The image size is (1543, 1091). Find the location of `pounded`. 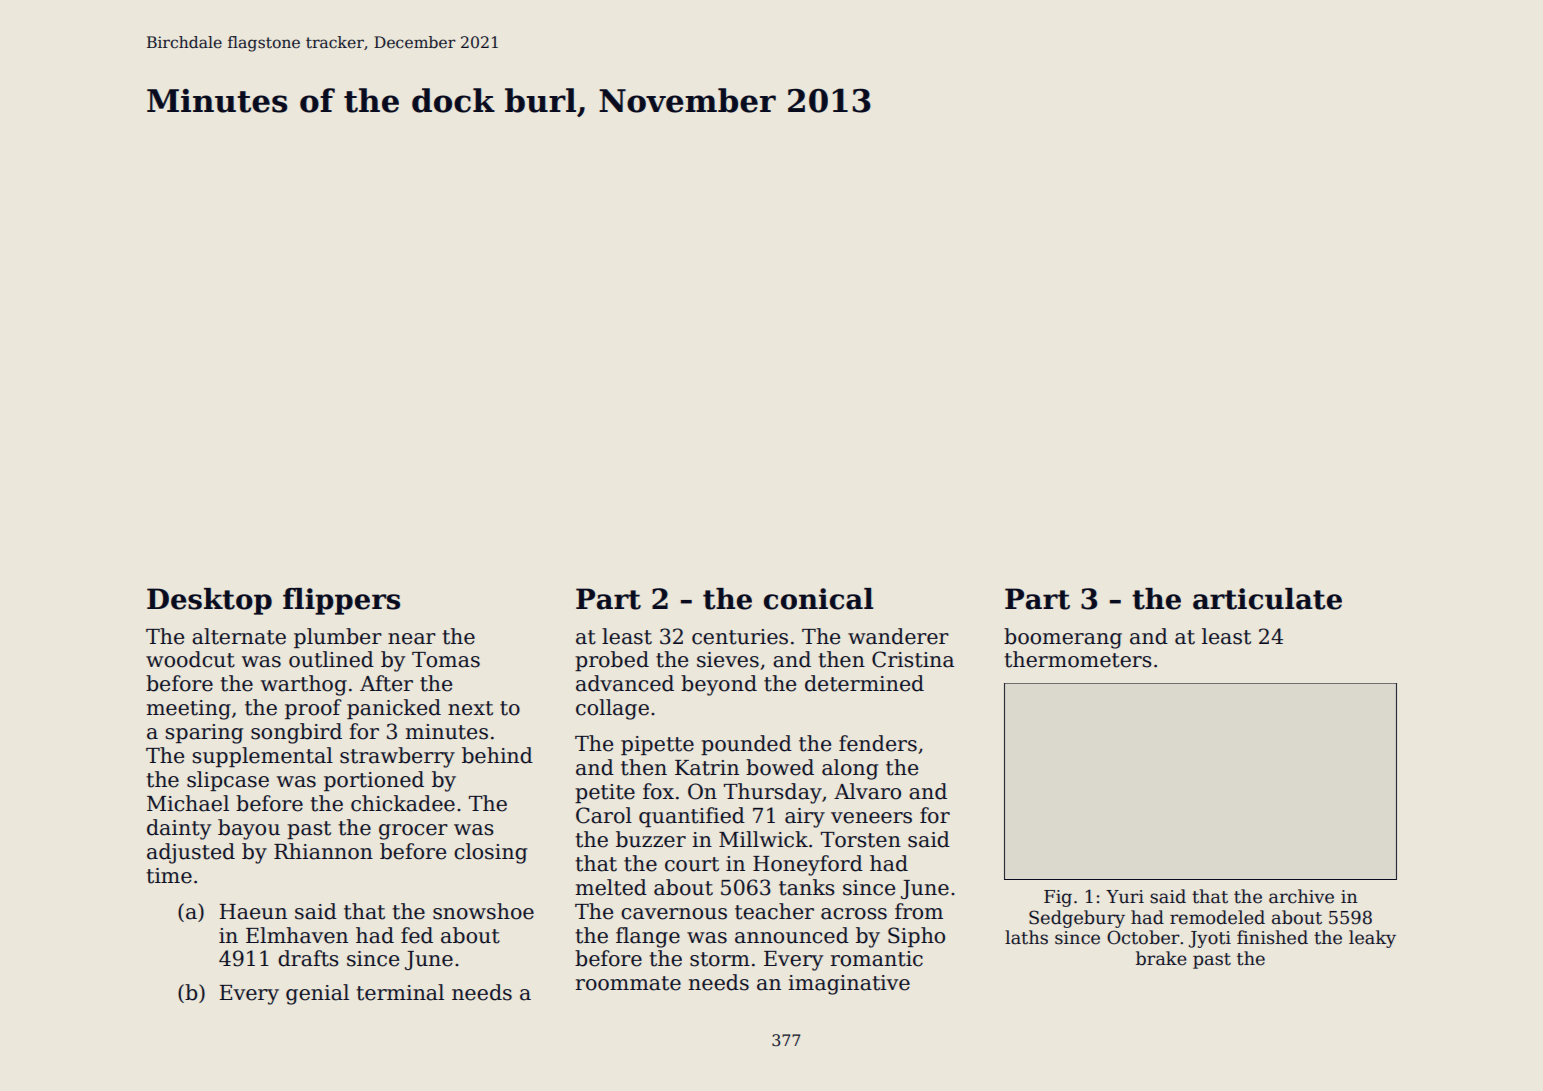

pounded is located at coordinates (746, 745).
